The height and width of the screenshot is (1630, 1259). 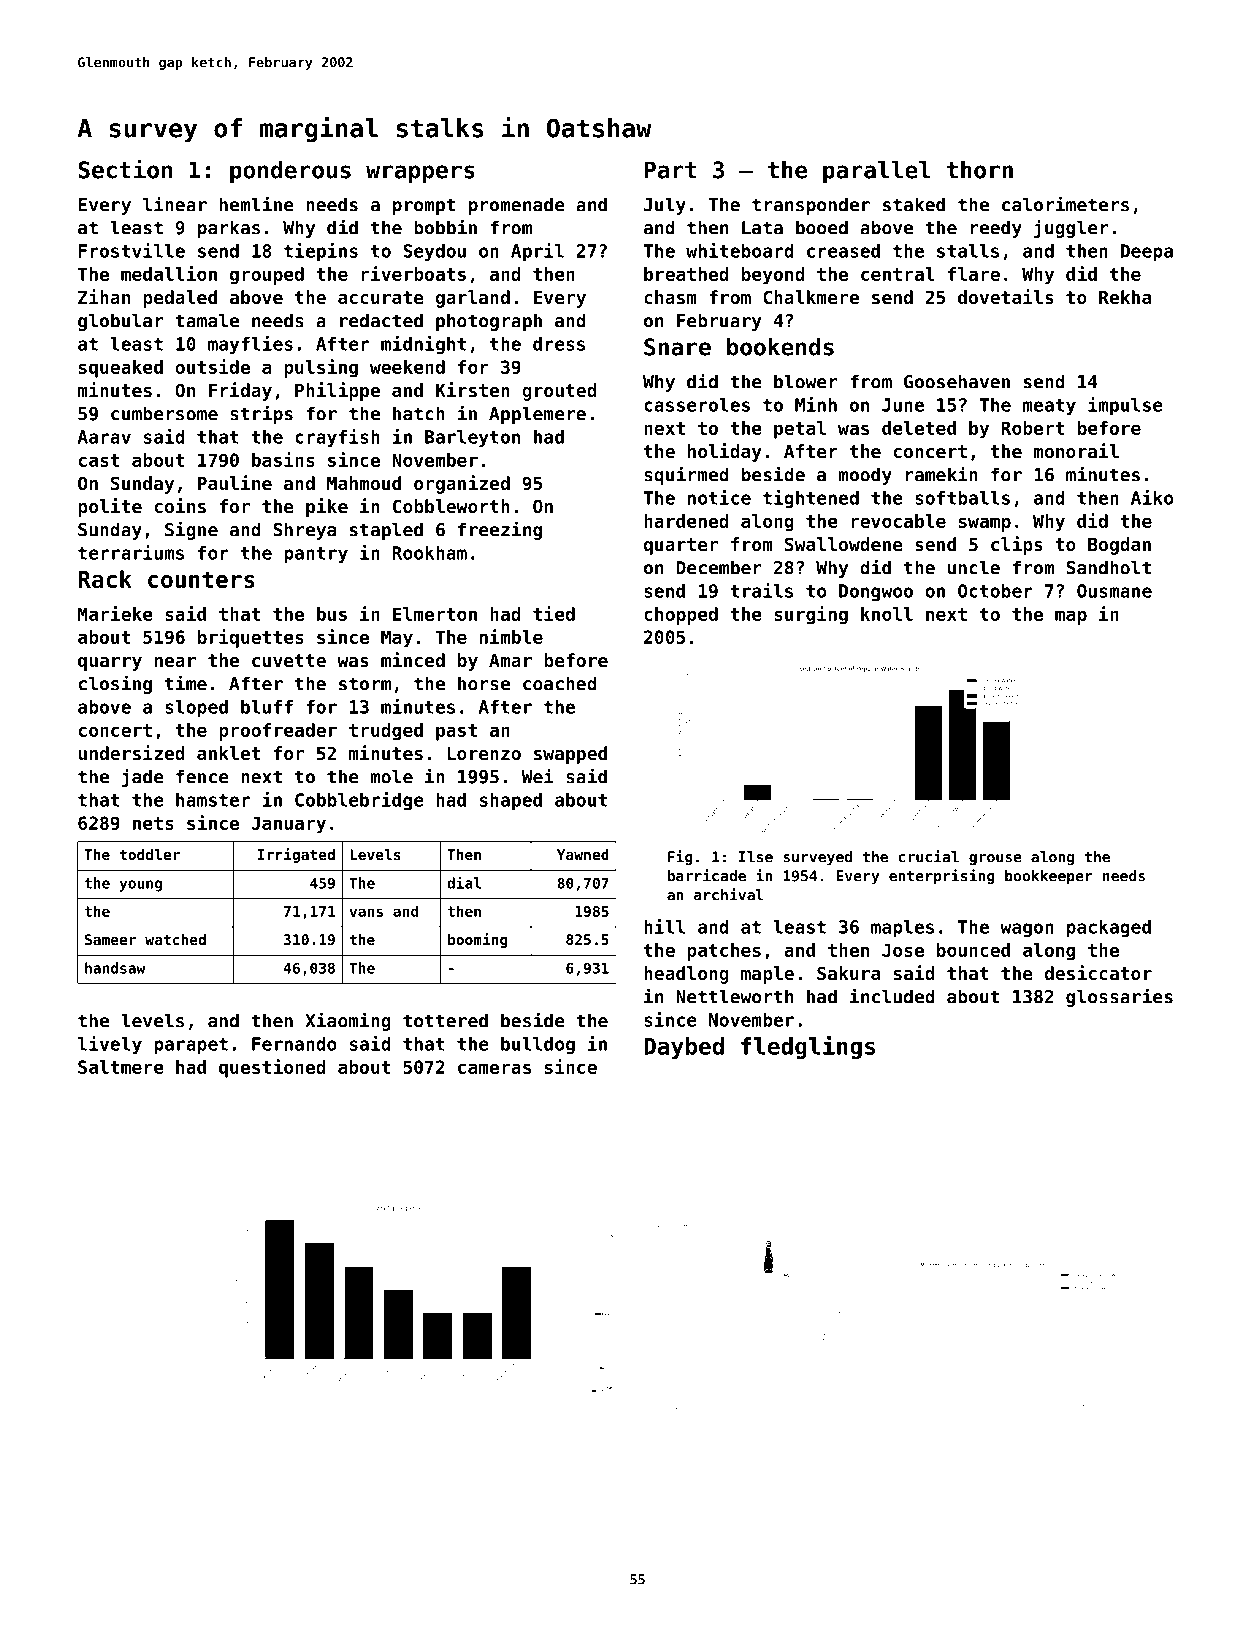 What do you see at coordinates (697, 405) in the screenshot?
I see `casseroles` at bounding box center [697, 405].
